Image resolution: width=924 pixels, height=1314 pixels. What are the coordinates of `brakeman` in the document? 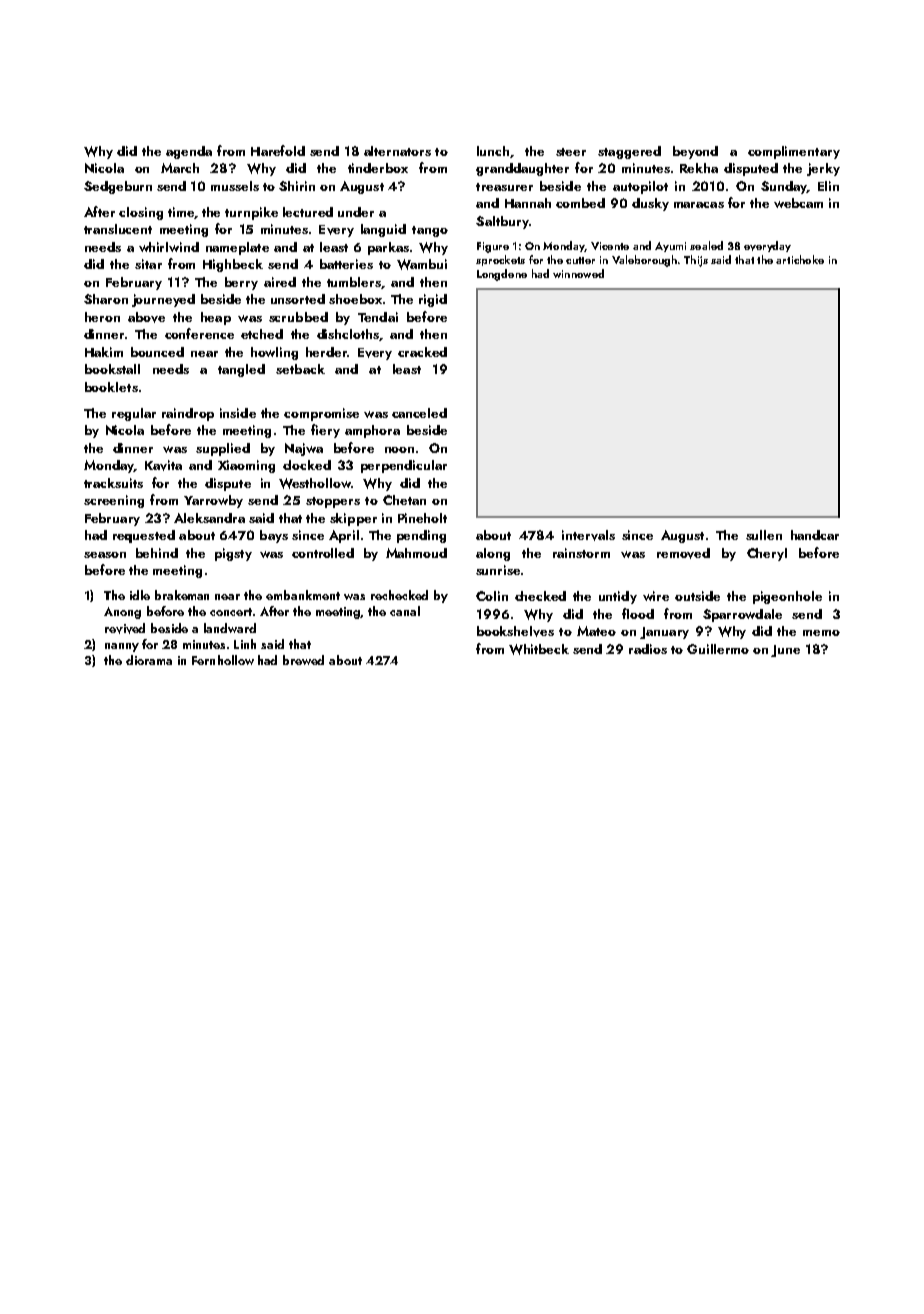 It's located at (182, 595).
